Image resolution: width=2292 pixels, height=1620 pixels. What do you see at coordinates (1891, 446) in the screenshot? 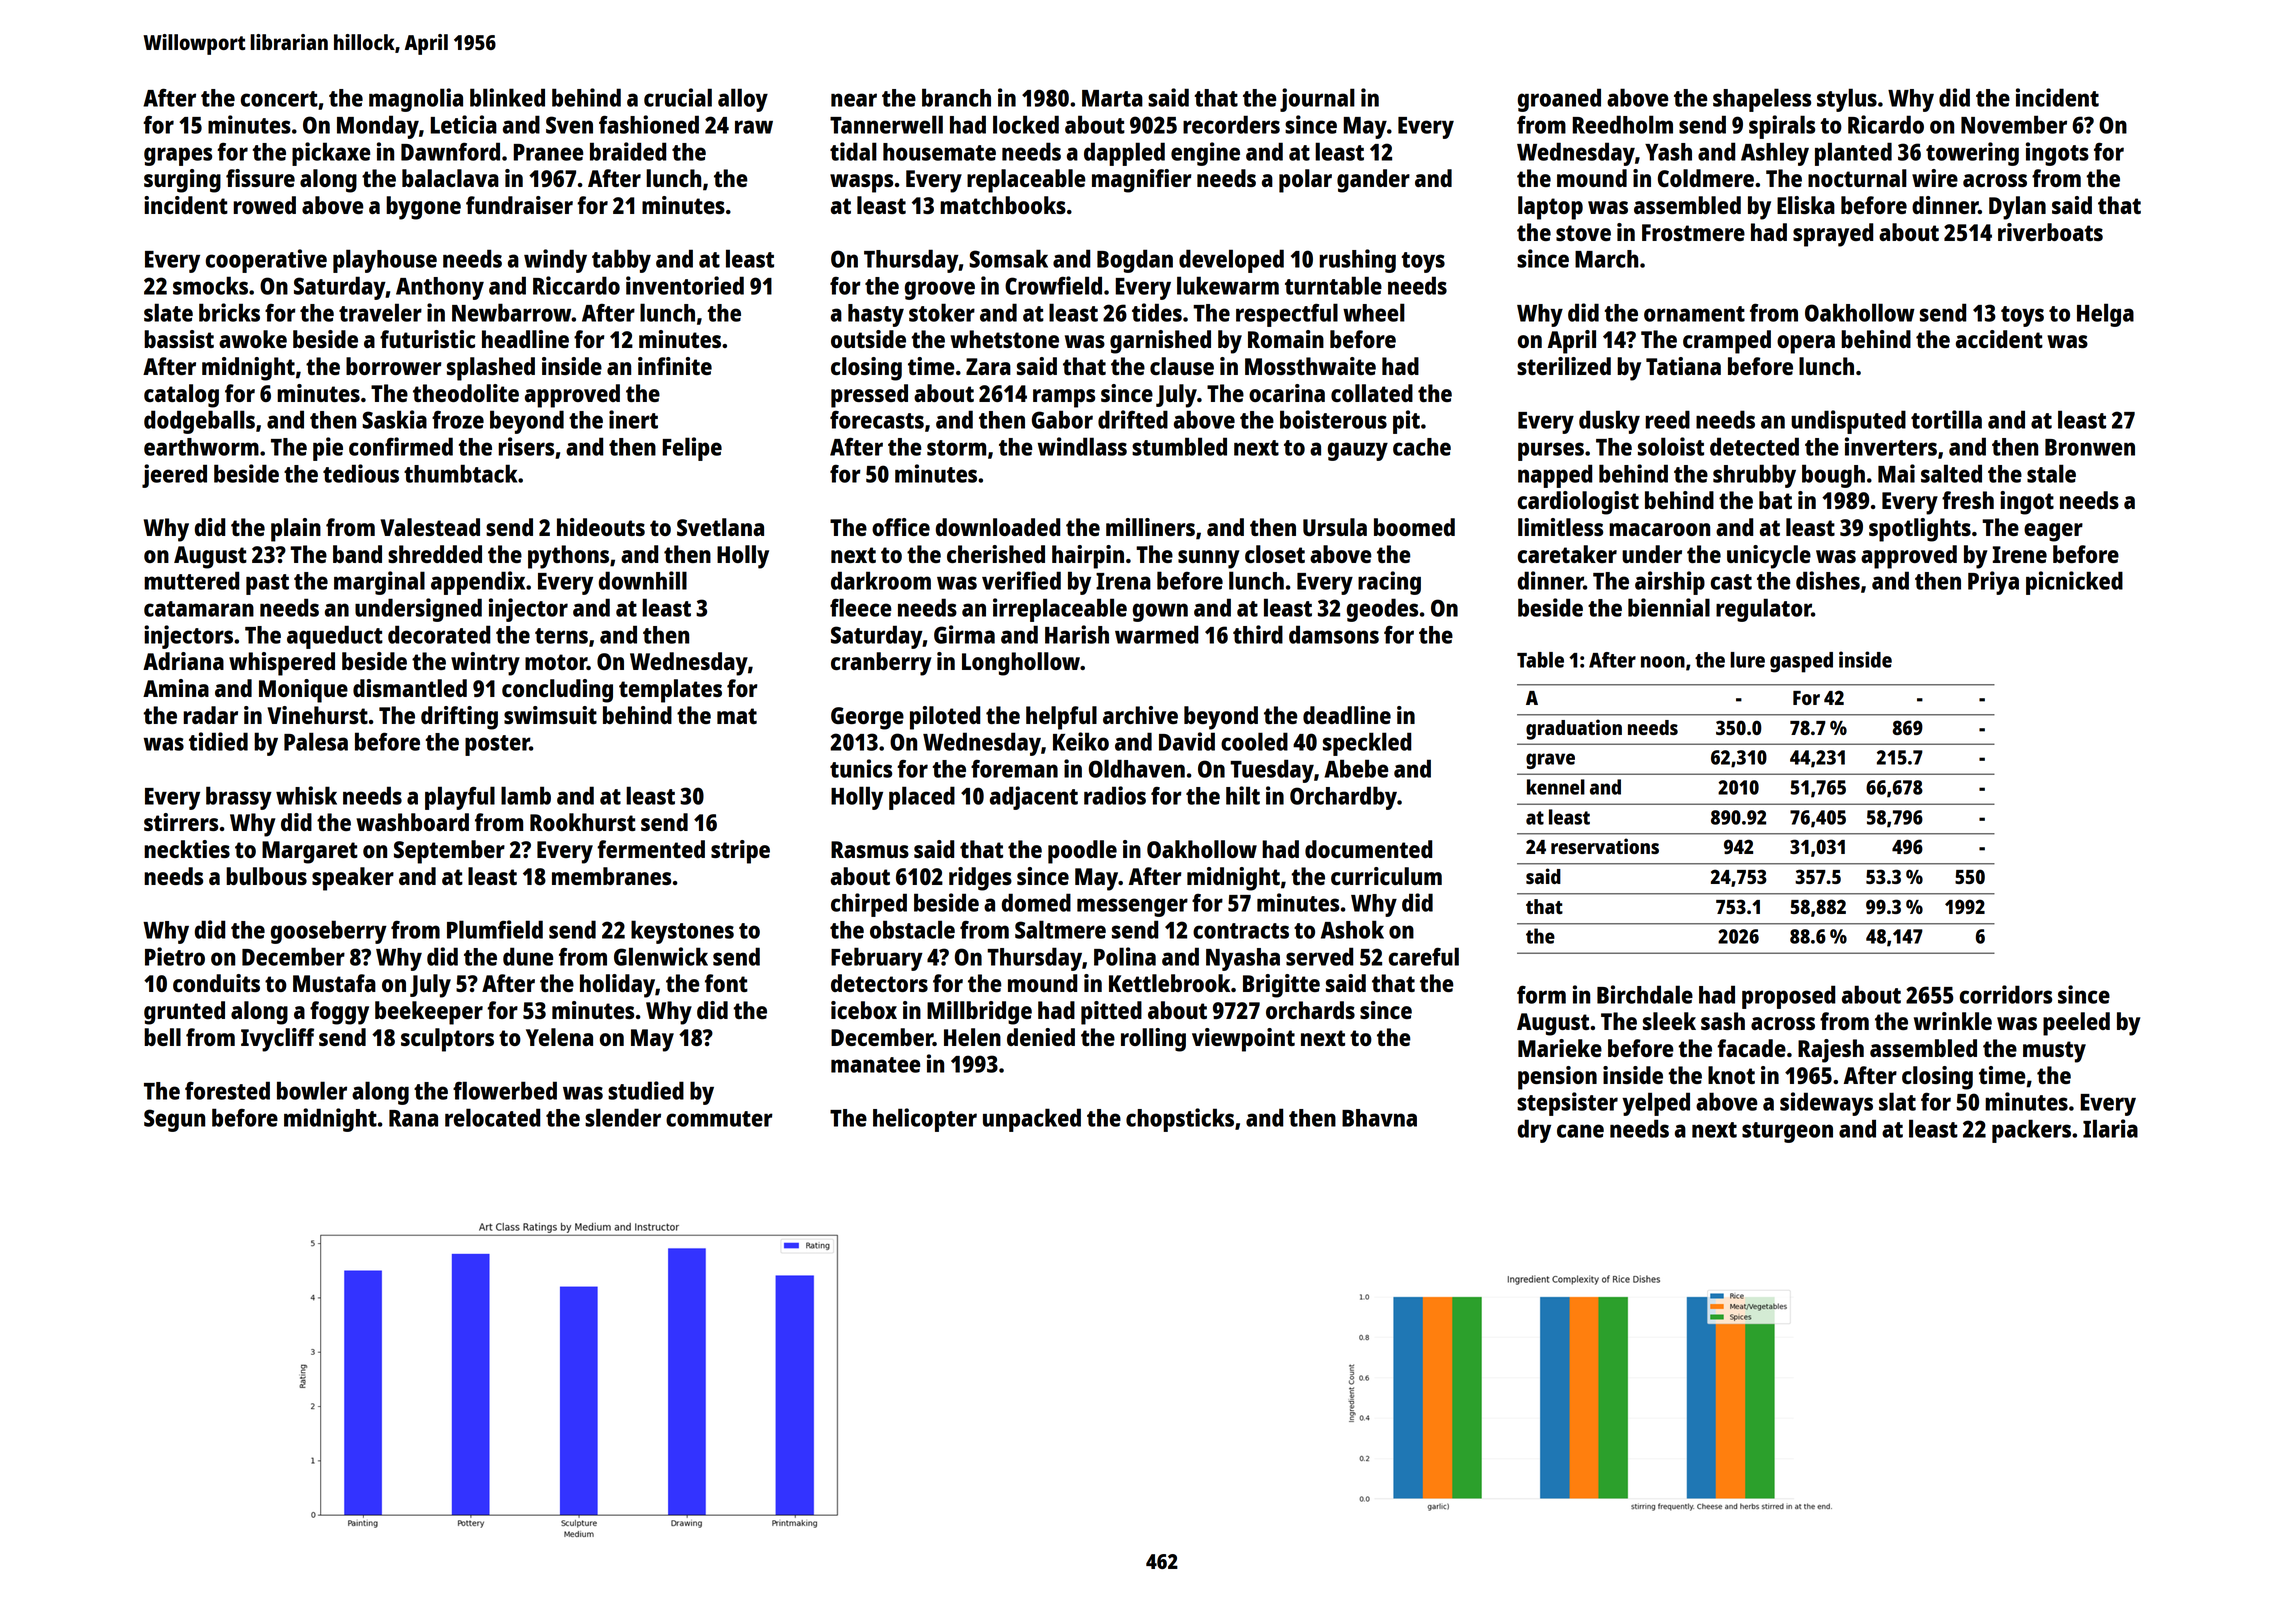
I see `inverters` at bounding box center [1891, 446].
